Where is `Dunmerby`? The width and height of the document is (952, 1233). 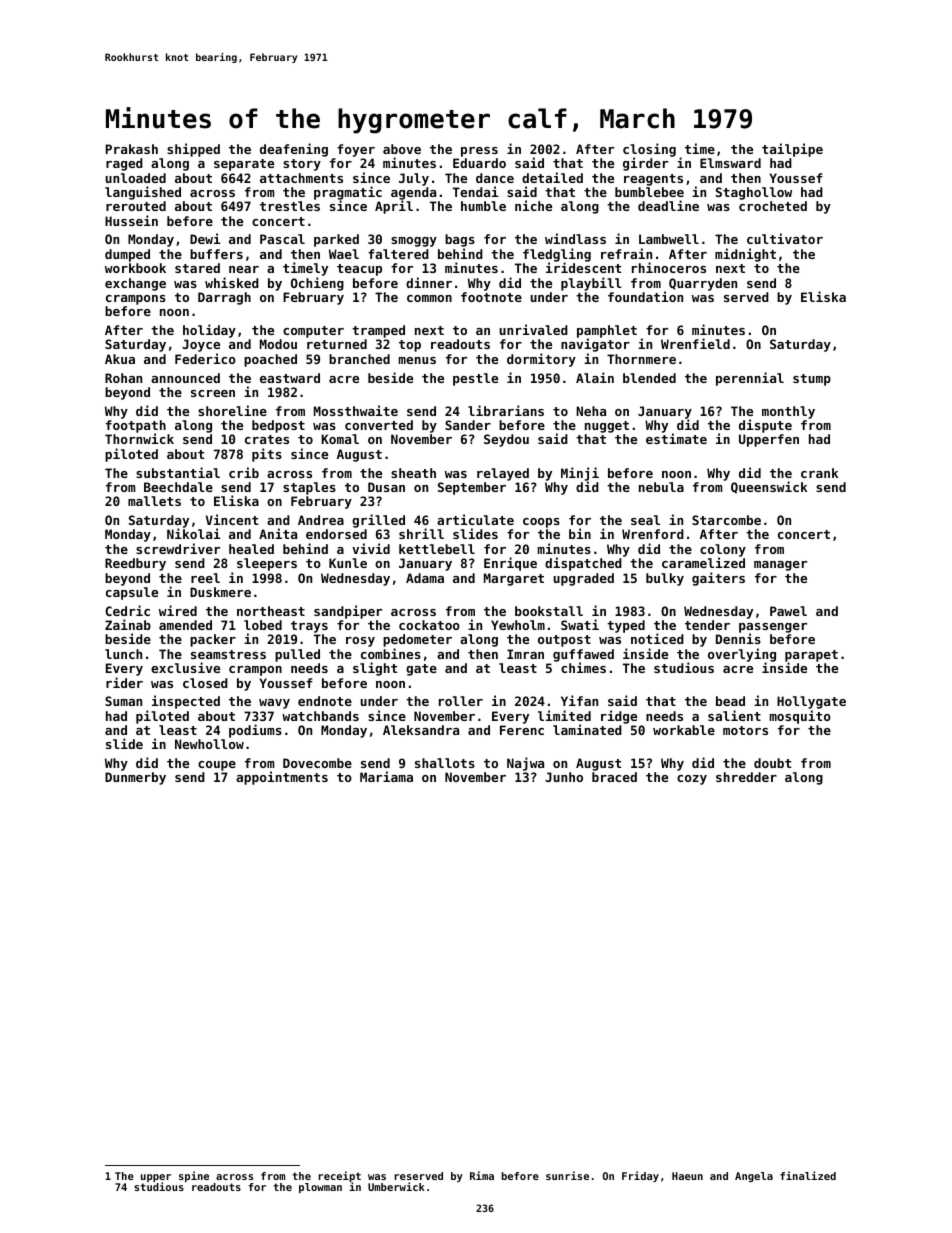
Dunmerby is located at coordinates (135, 778).
